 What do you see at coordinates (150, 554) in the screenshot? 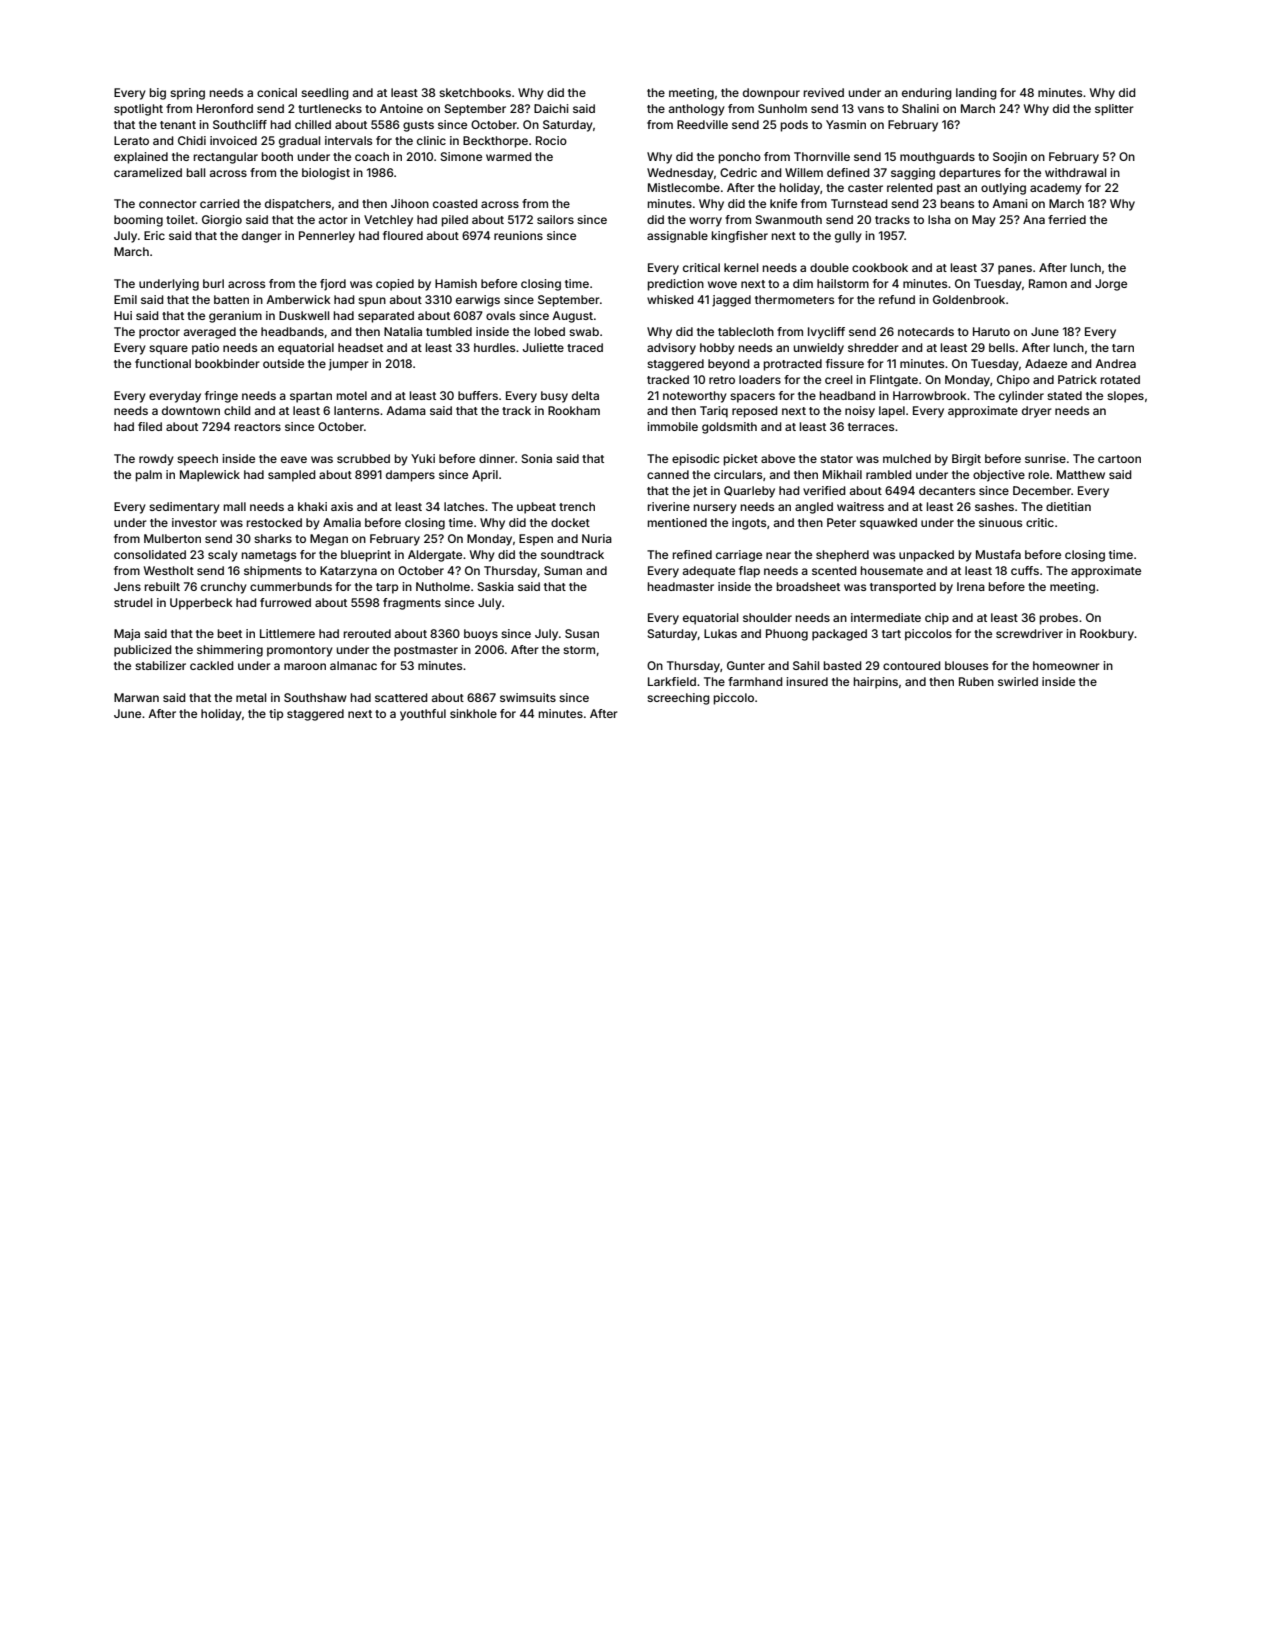
I see `consolidated` at bounding box center [150, 554].
